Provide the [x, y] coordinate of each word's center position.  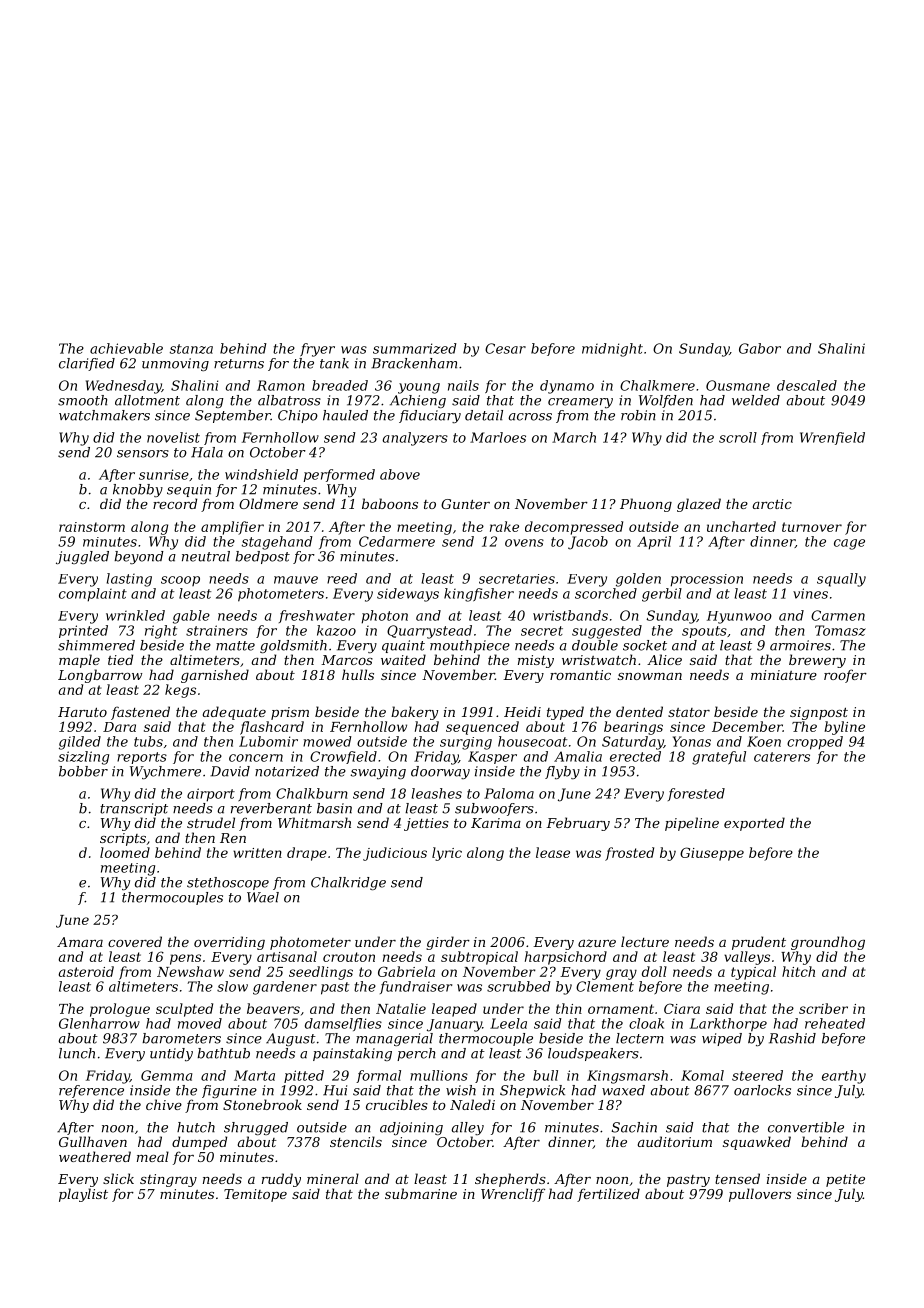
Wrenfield [832, 438]
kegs [180, 691]
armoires [800, 645]
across [530, 417]
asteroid [86, 971]
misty [536, 661]
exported [754, 824]
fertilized [608, 1195]
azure [597, 943]
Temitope [255, 1195]
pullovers [760, 1195]
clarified [87, 364]
